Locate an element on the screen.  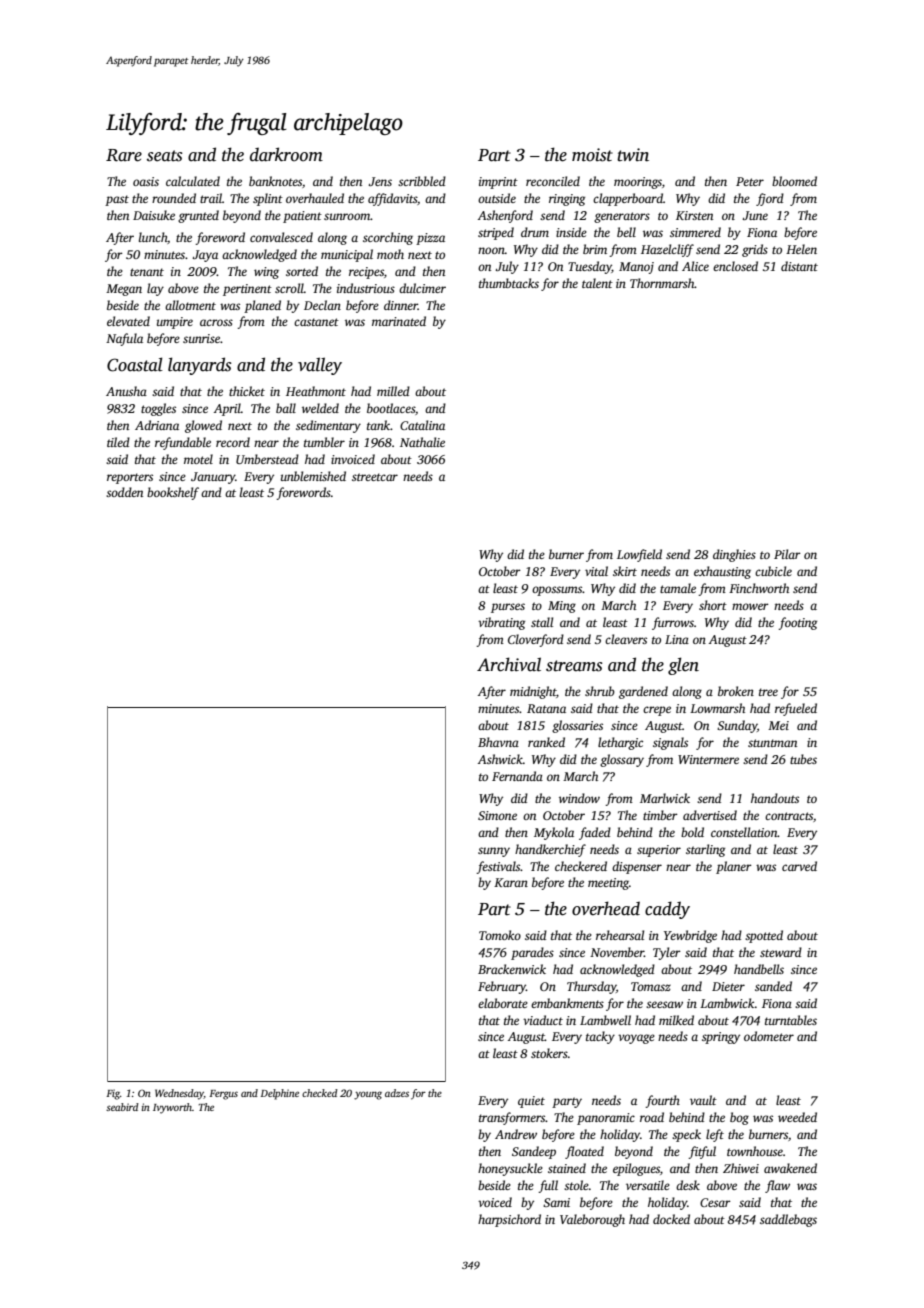
bookshelf is located at coordinates (173, 493).
